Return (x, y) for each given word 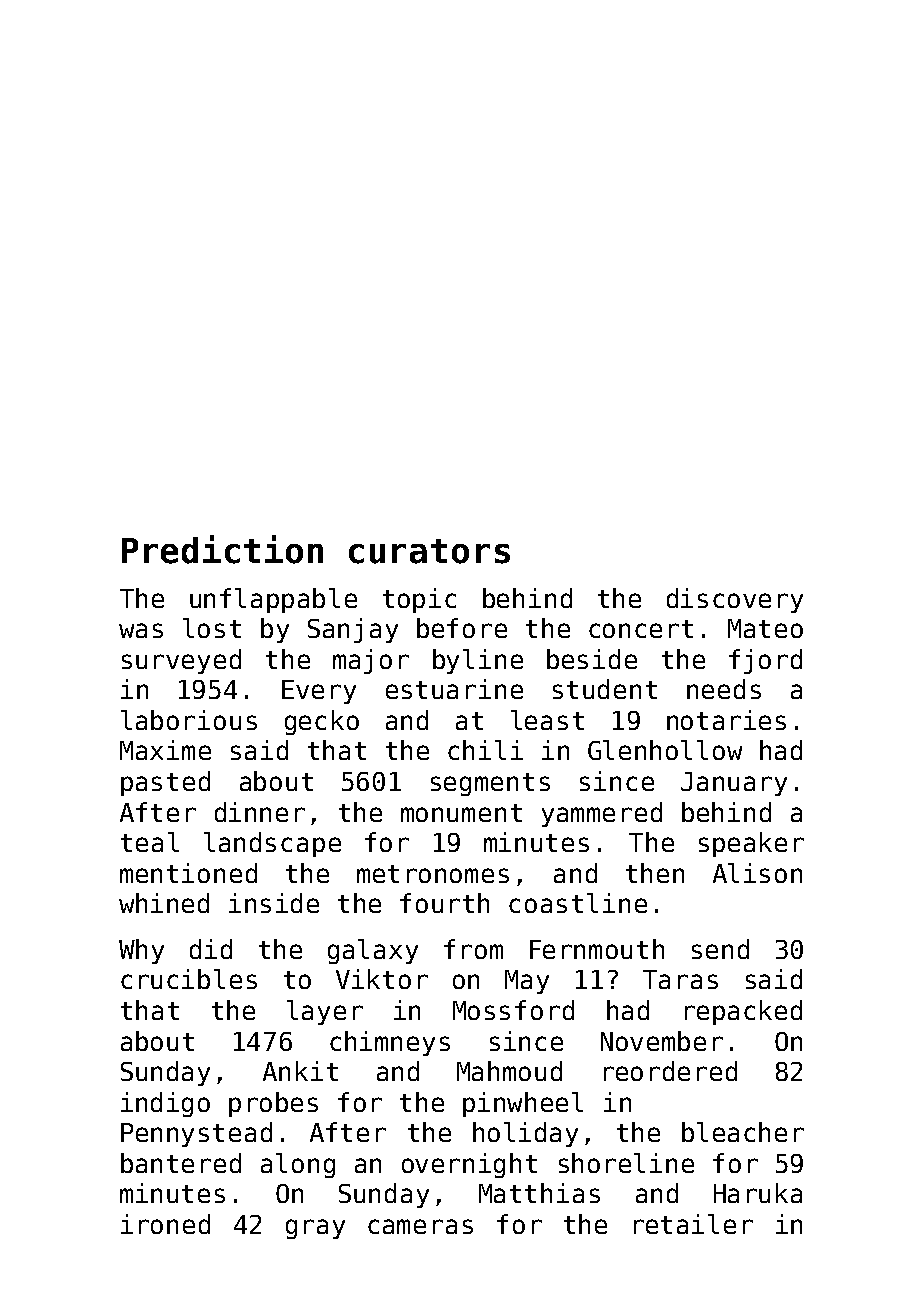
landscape (272, 844)
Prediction (222, 549)
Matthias (539, 1193)
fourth (444, 903)
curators (429, 551)
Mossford (513, 1010)
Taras (680, 979)
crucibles (189, 979)
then (655, 873)
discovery (735, 600)
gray (315, 1229)
